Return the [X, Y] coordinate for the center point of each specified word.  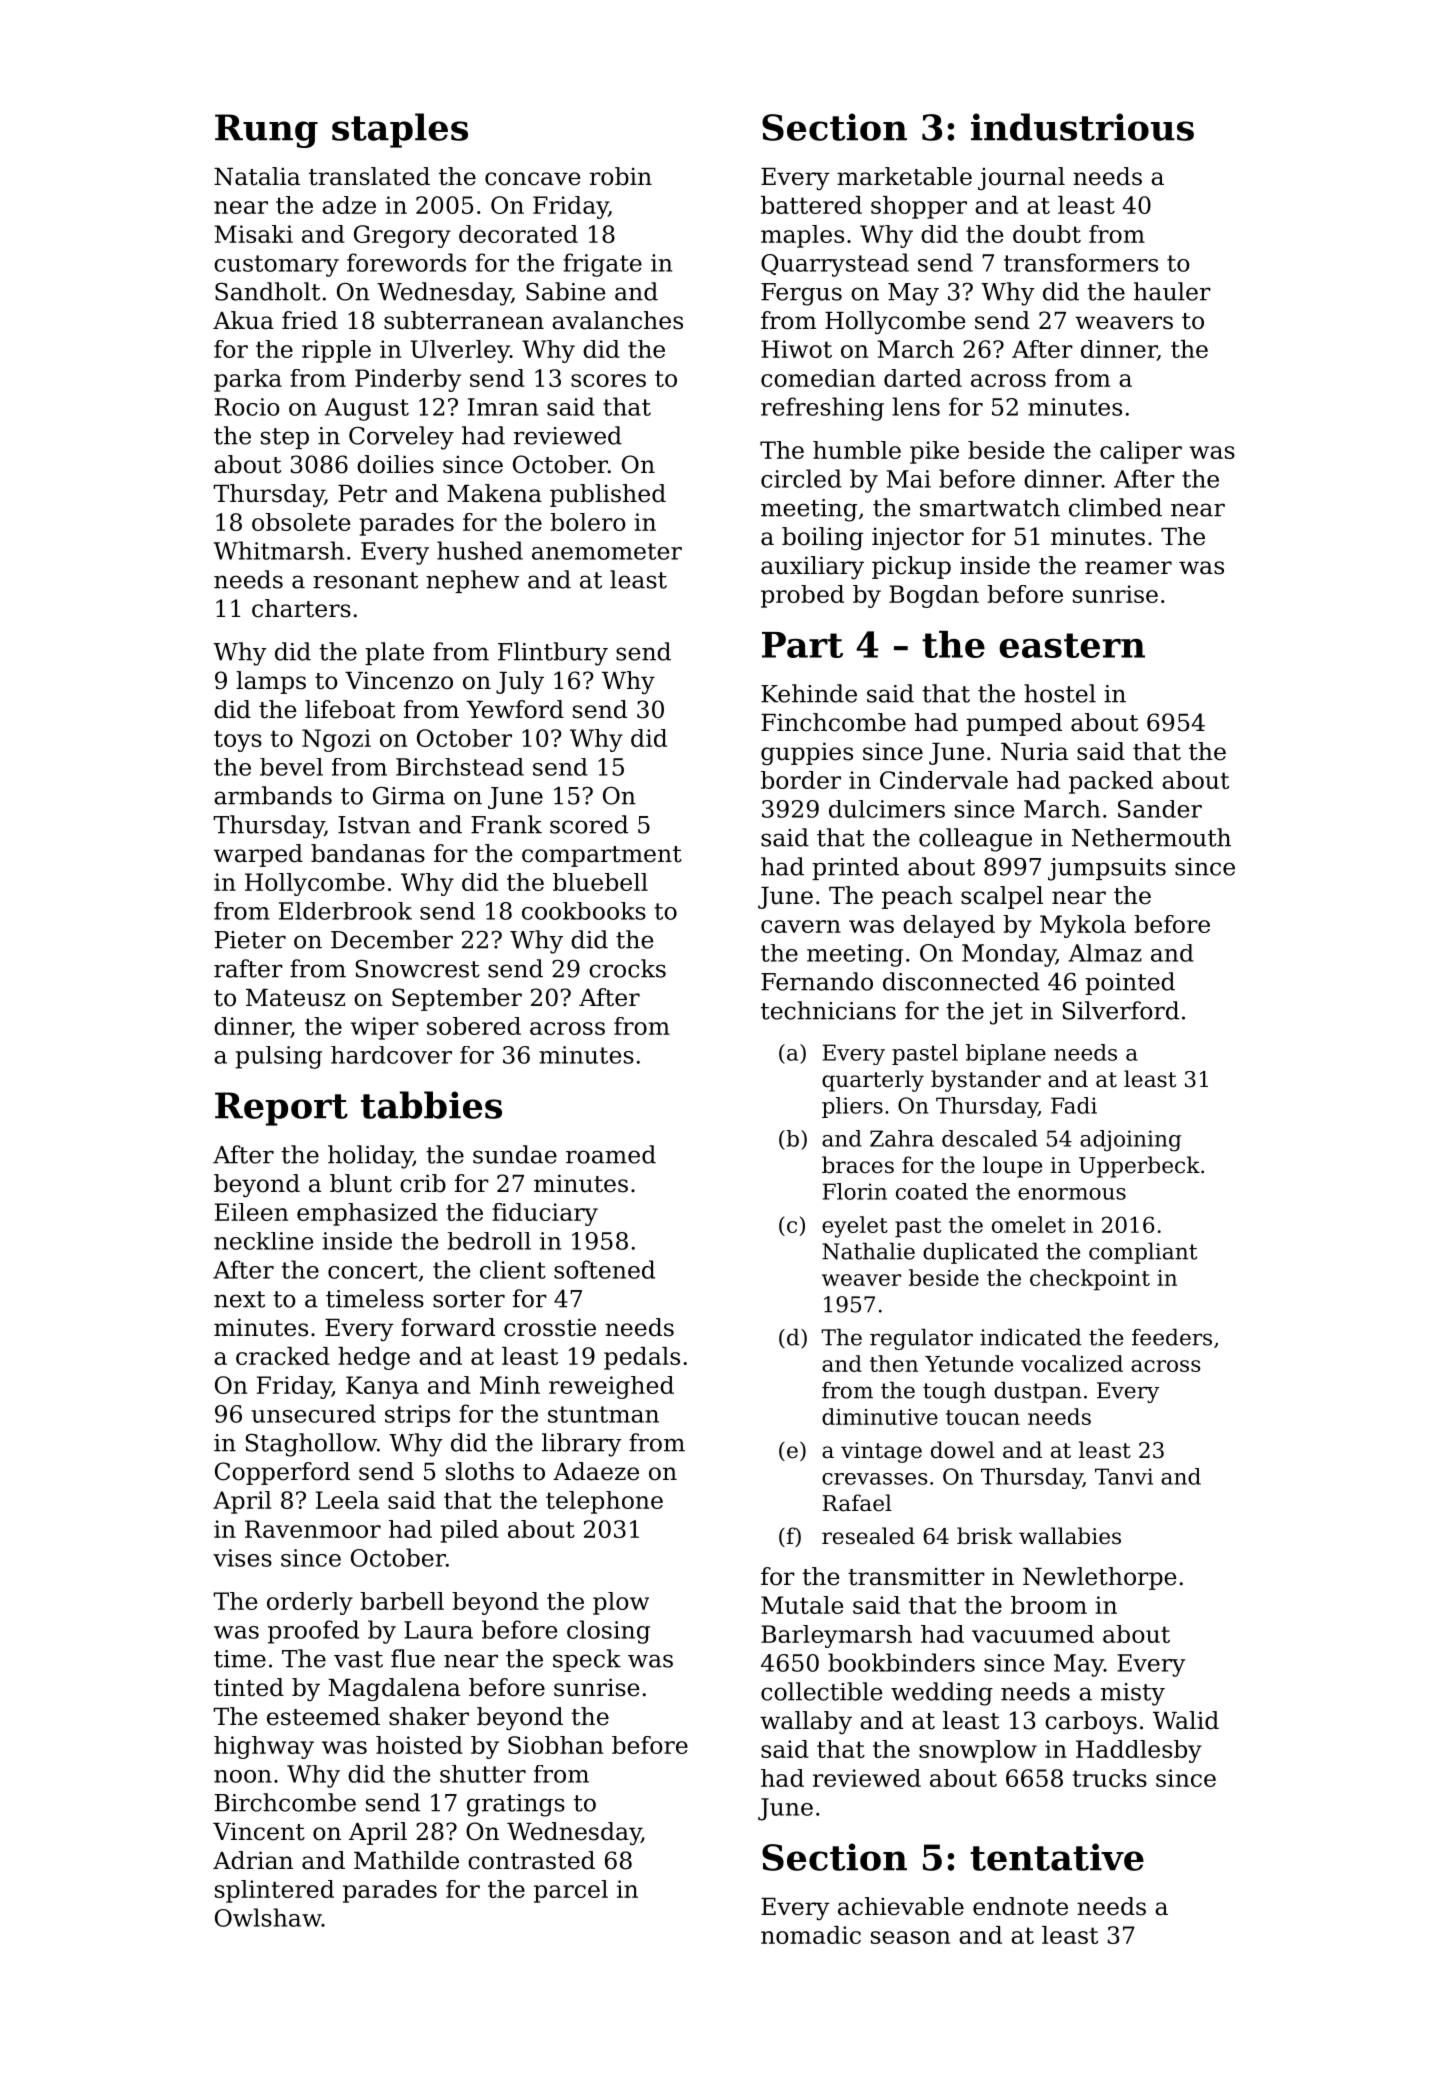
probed [802, 596]
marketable [904, 176]
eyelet [855, 1227]
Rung [266, 131]
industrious [1082, 127]
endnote [1020, 1906]
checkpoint [1090, 1280]
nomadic [811, 1935]
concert [373, 1270]
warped [258, 855]
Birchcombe [285, 1802]
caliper [1141, 452]
